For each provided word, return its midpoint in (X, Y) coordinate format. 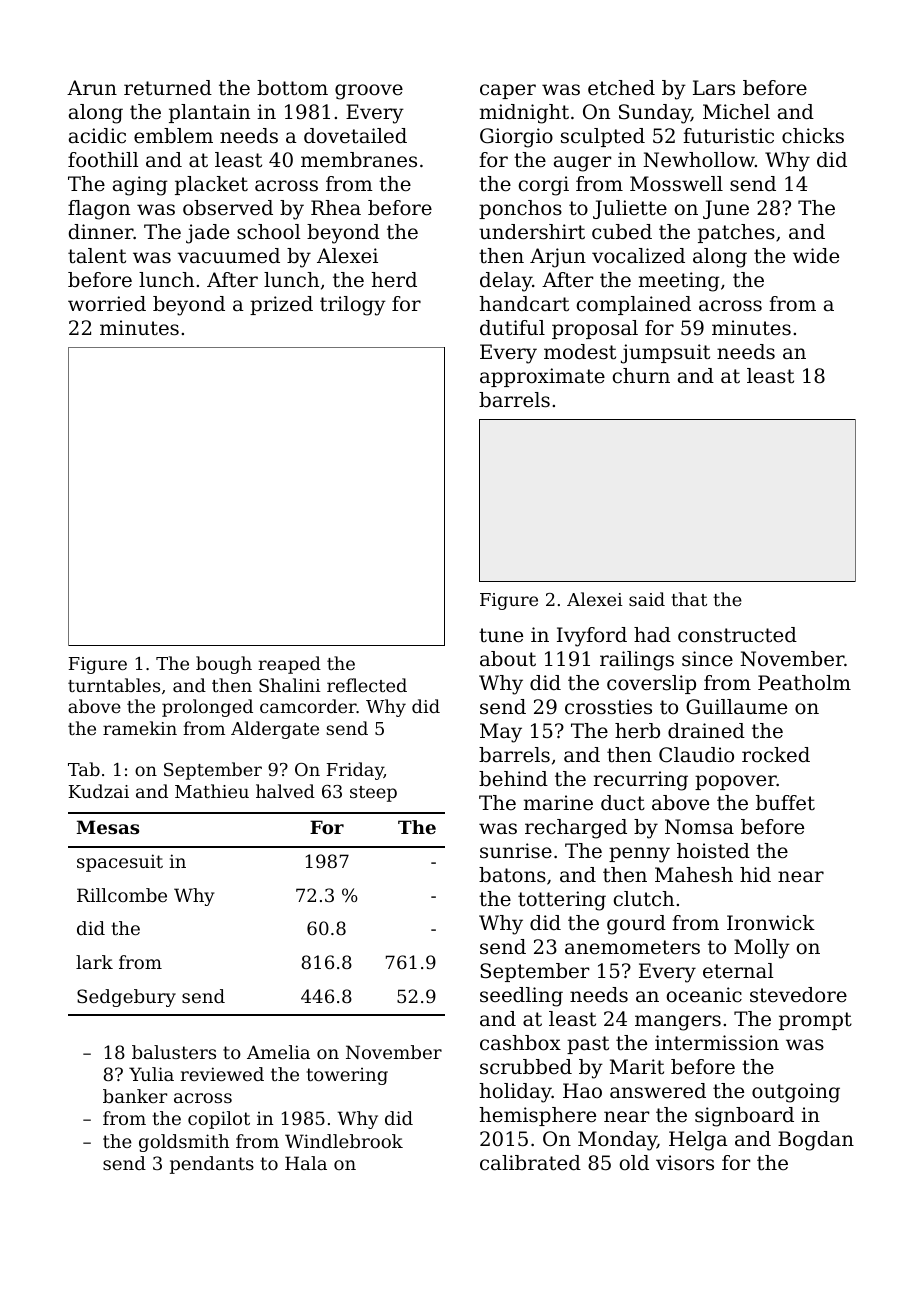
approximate (542, 377)
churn (641, 376)
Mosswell (676, 184)
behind (513, 779)
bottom (292, 88)
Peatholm (804, 683)
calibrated (530, 1163)
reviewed (222, 1074)
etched (621, 88)
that (689, 599)
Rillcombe (122, 895)
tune (501, 635)
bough (224, 665)
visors (685, 1163)
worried (107, 304)
